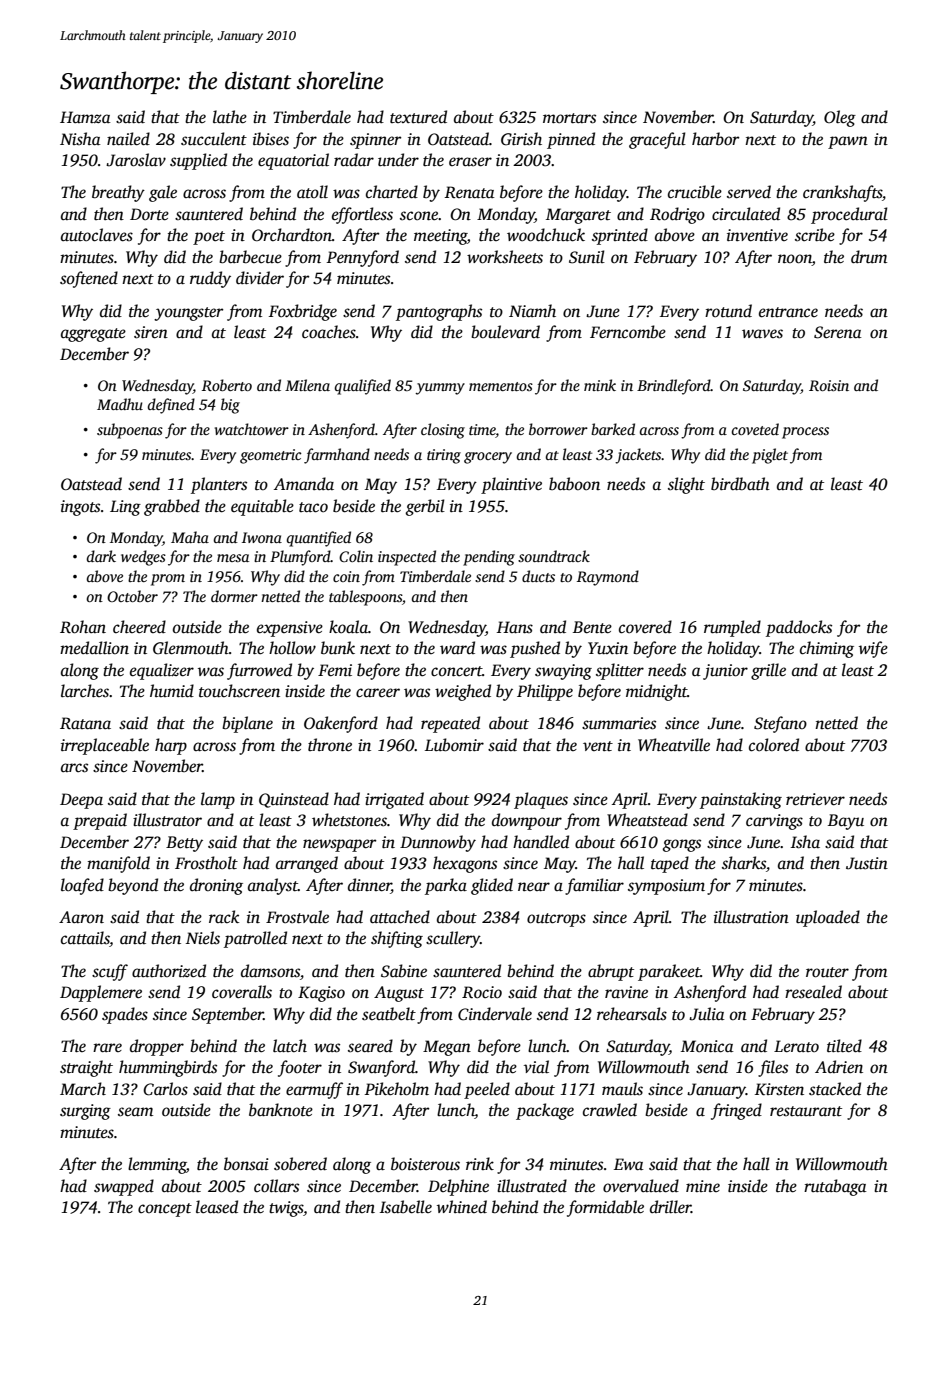  What do you see at coordinates (157, 1165) in the screenshot?
I see `lemming` at bounding box center [157, 1165].
